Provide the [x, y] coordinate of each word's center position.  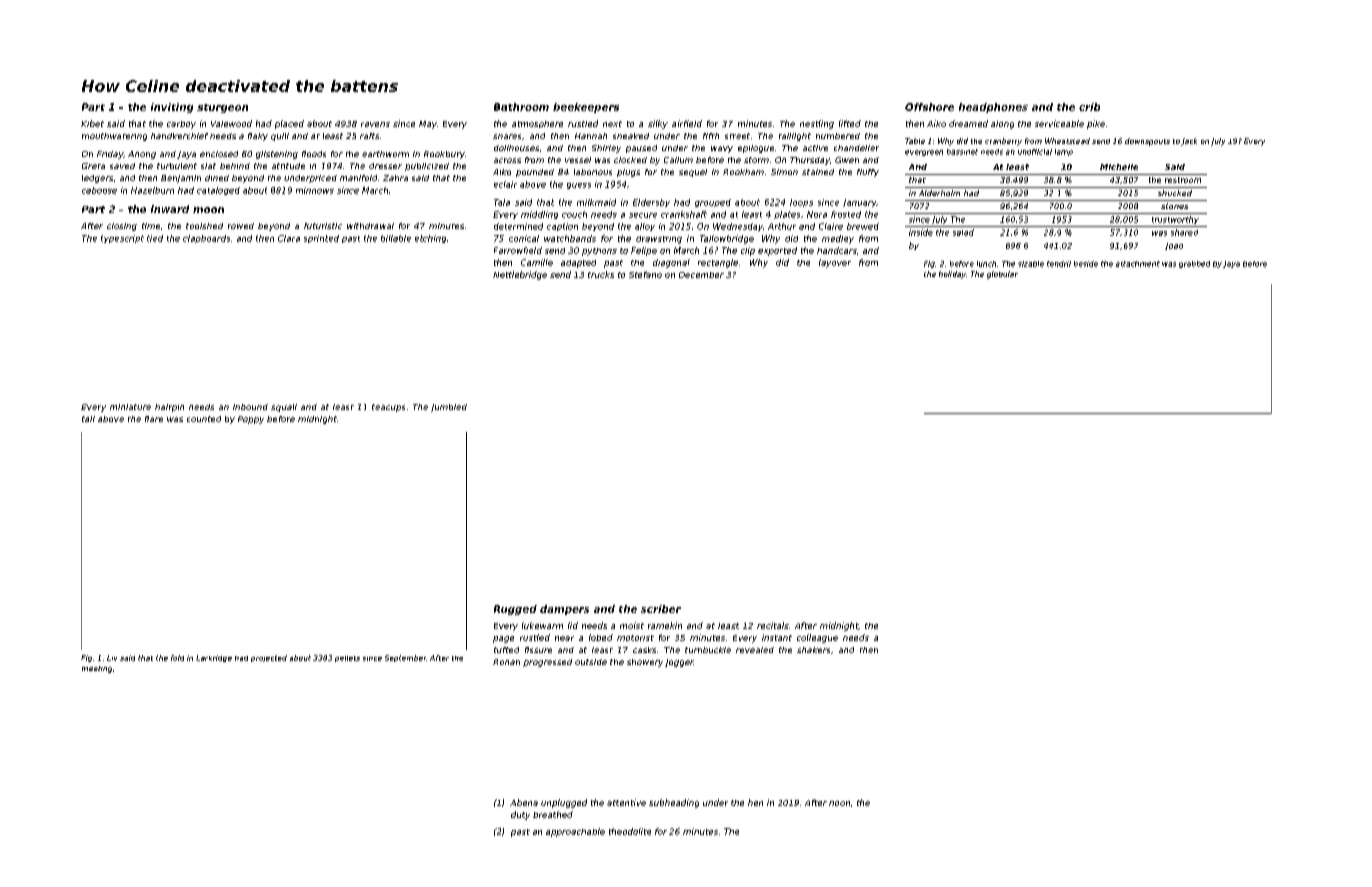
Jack [1189, 142]
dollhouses [516, 148]
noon [839, 803]
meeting [97, 669]
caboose [99, 190]
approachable [575, 832]
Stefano [645, 274]
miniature [130, 407]
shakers [813, 650]
